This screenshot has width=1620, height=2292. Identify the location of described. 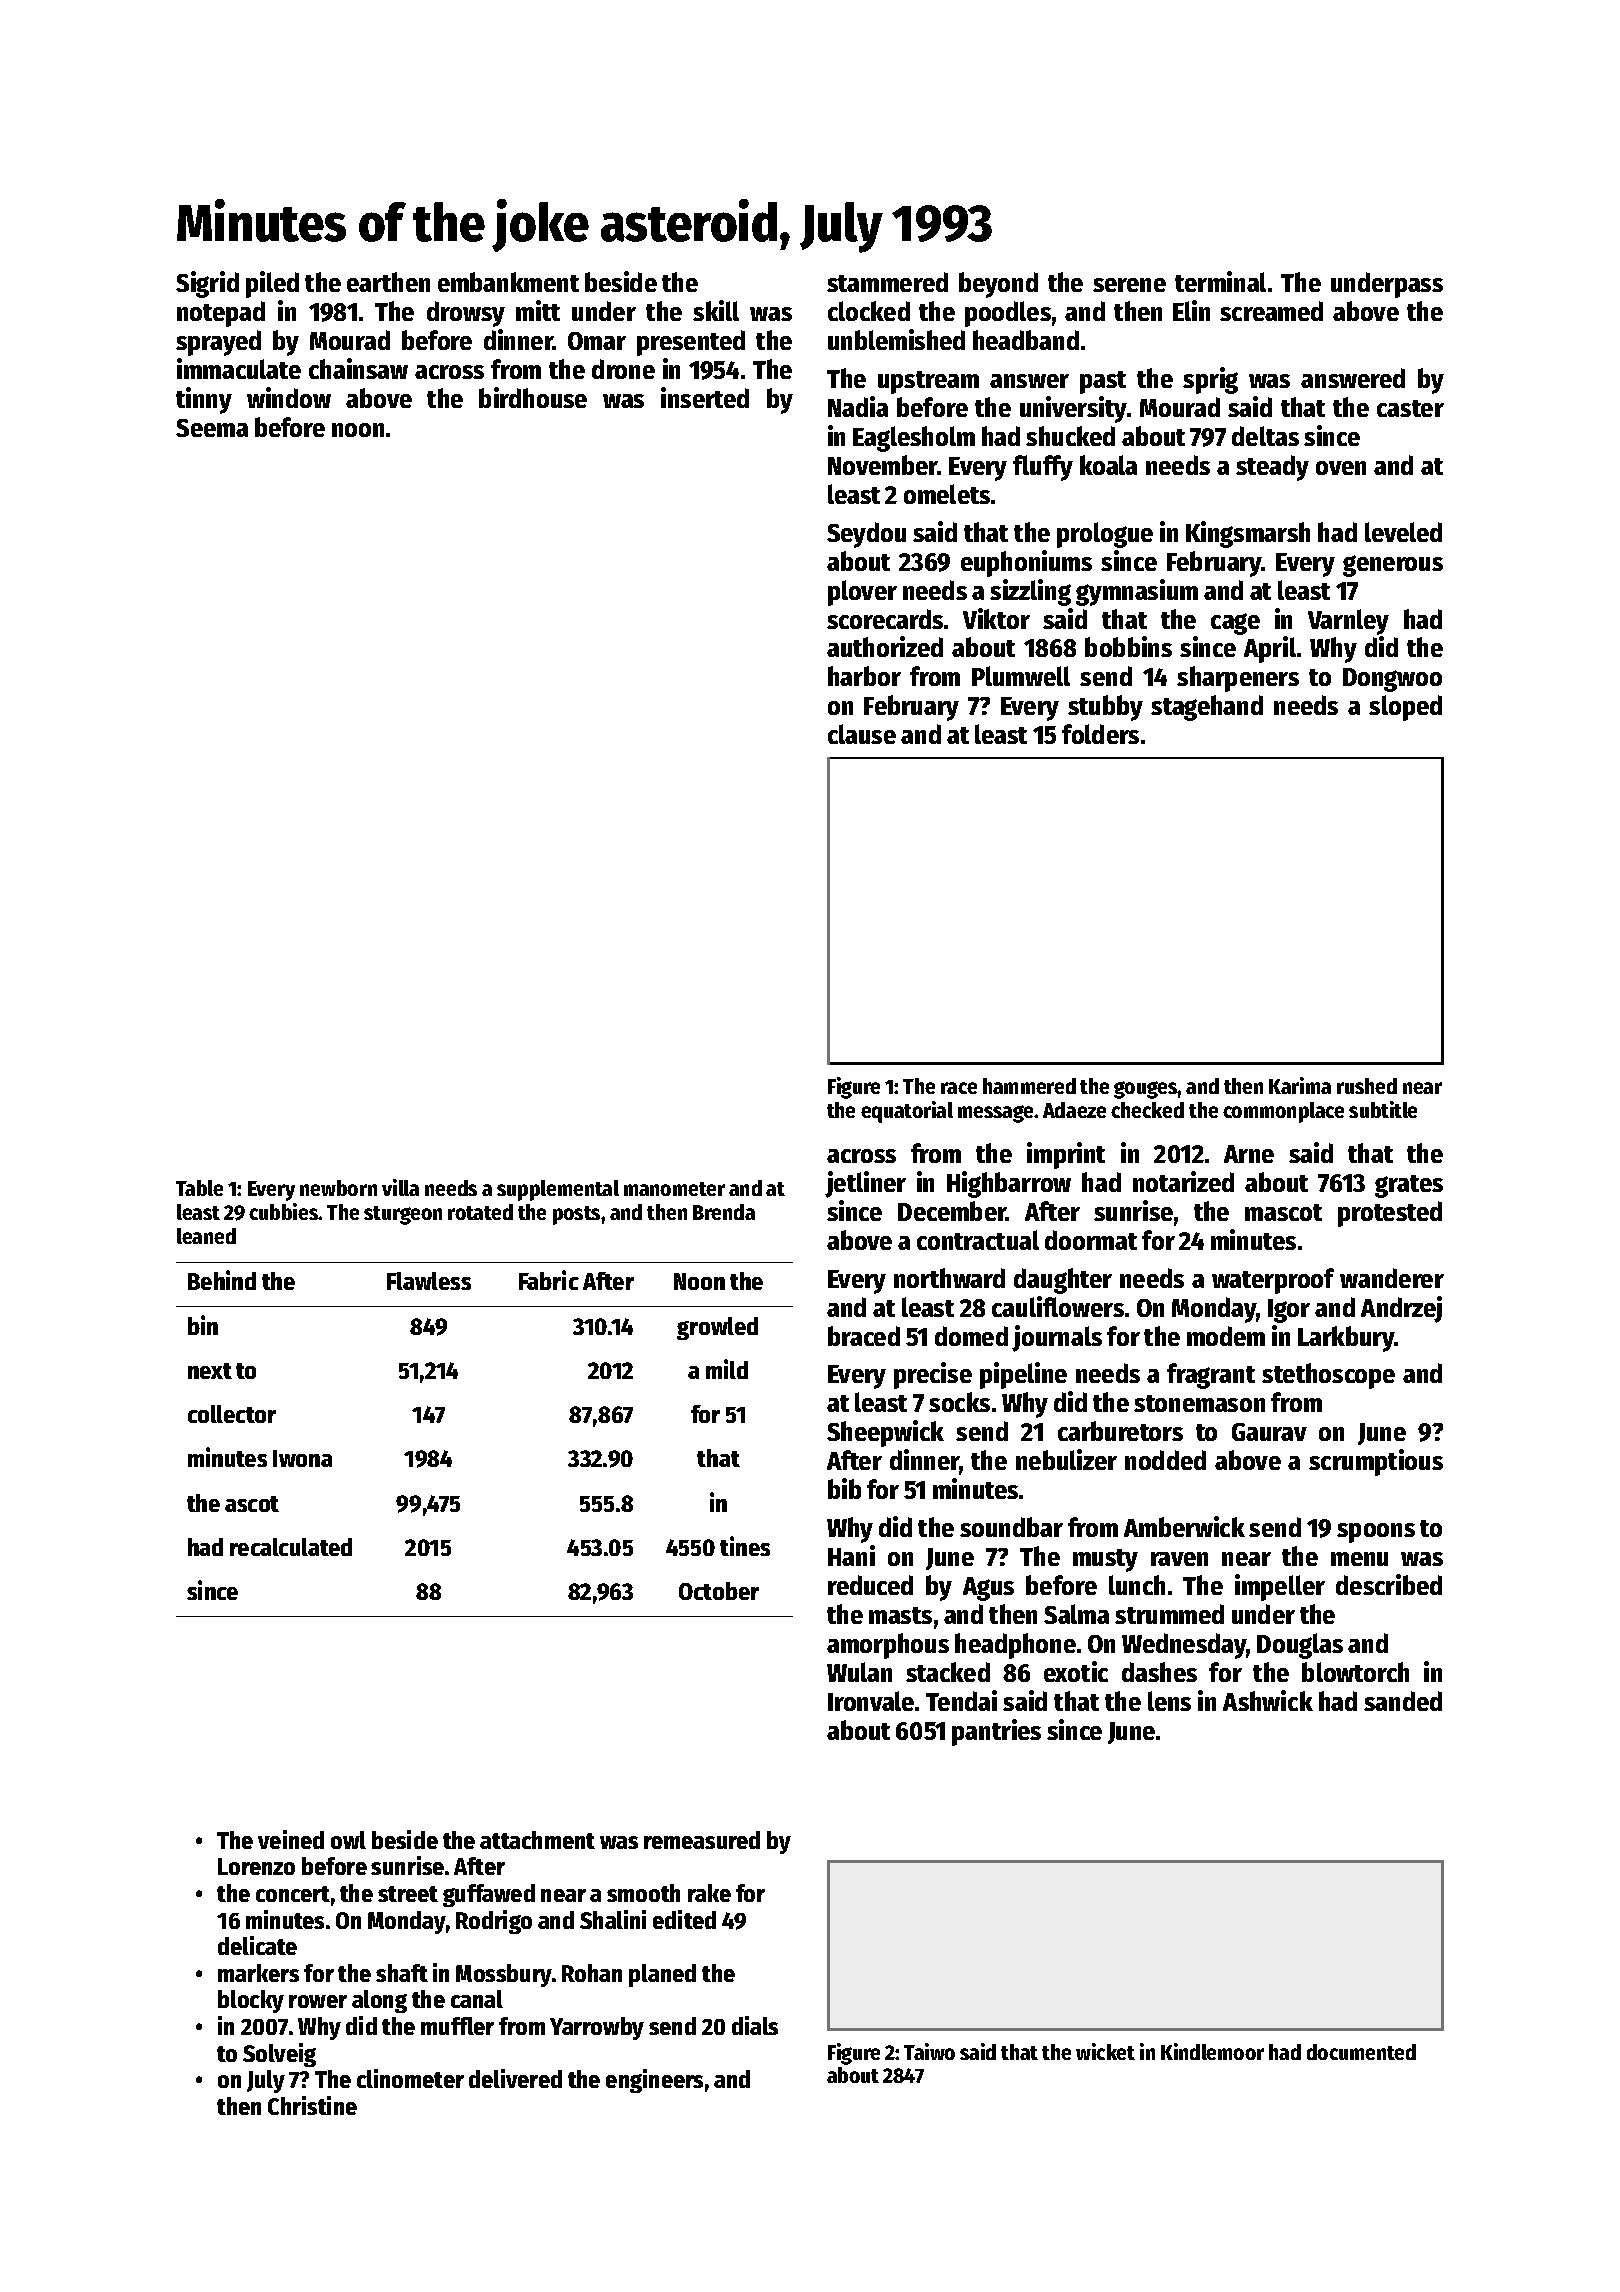
(1389, 1584).
